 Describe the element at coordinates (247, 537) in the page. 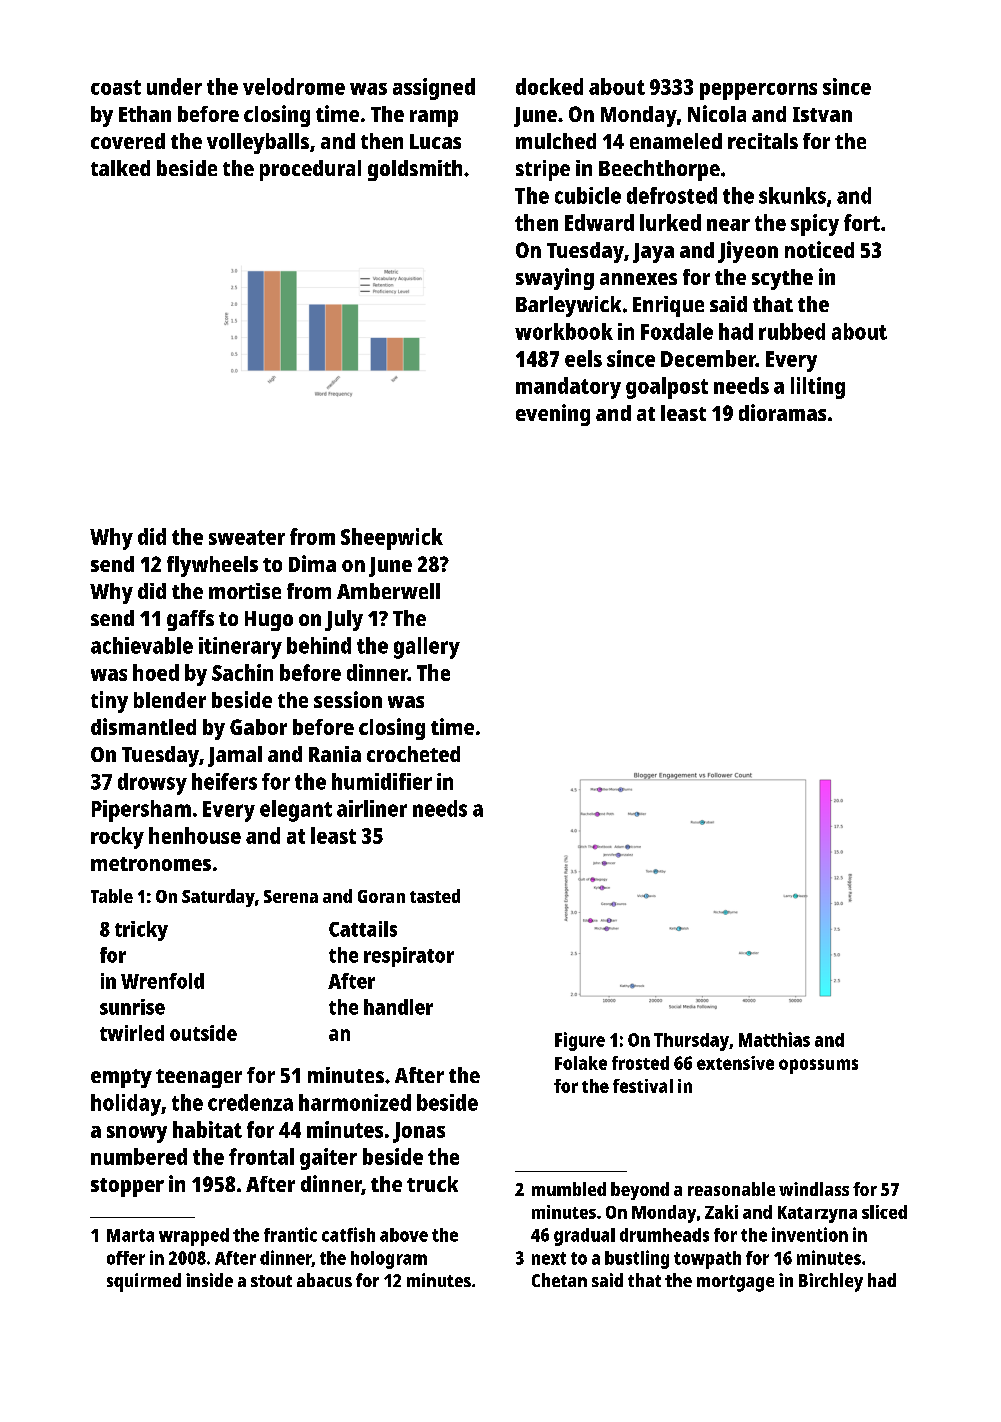

I see `sweater` at that location.
